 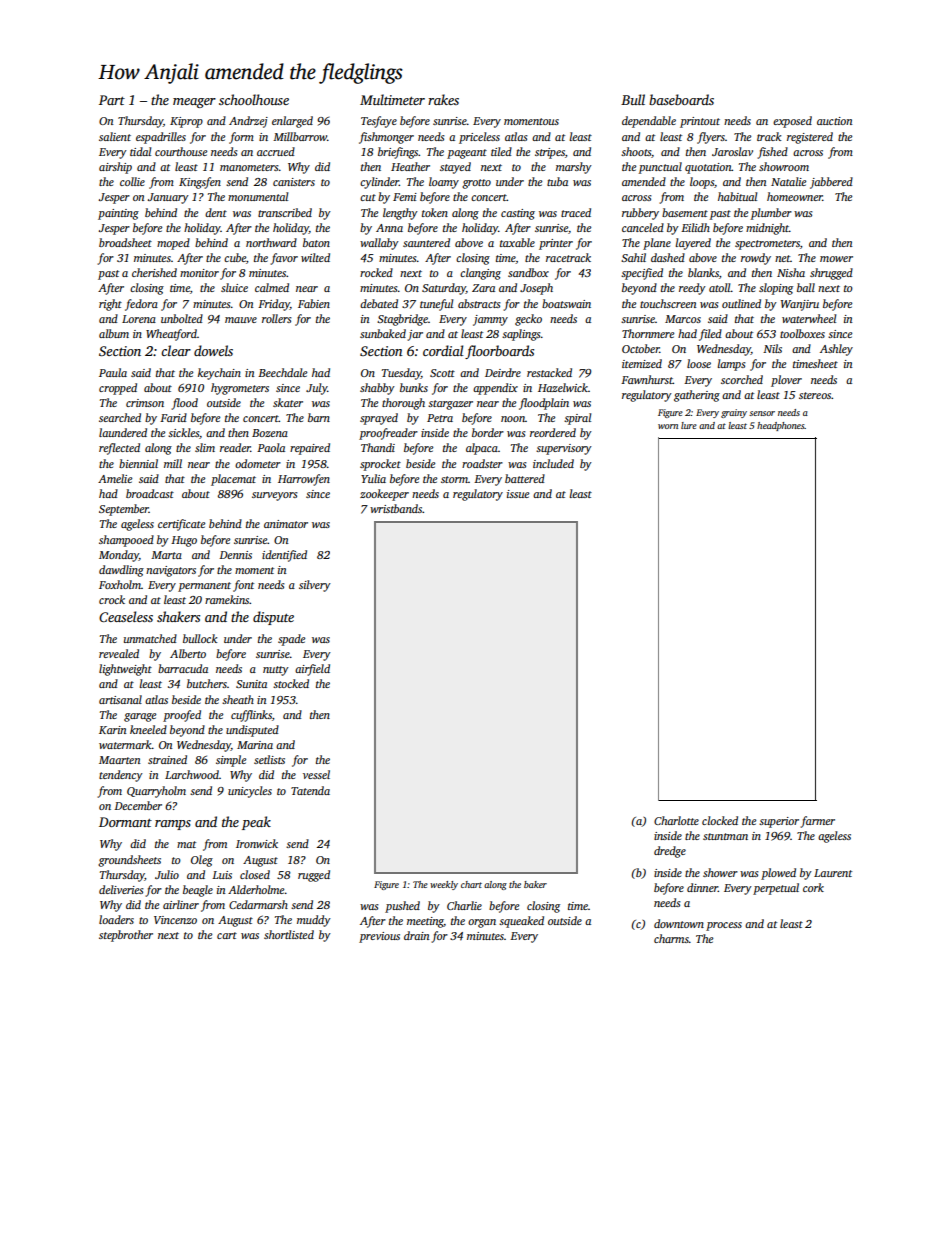 What do you see at coordinates (125, 744) in the screenshot?
I see `watermark` at bounding box center [125, 744].
